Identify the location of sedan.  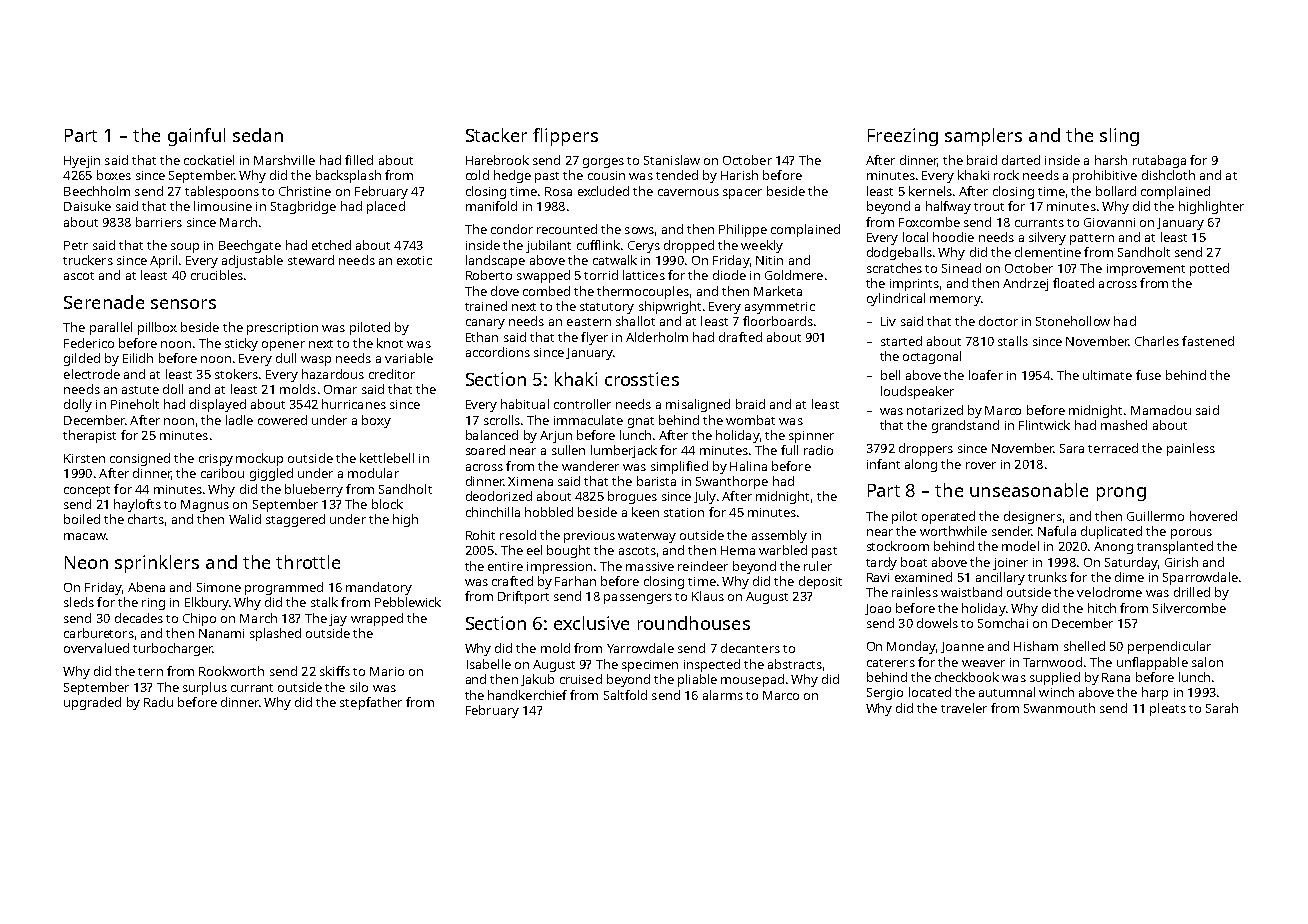
(258, 135).
